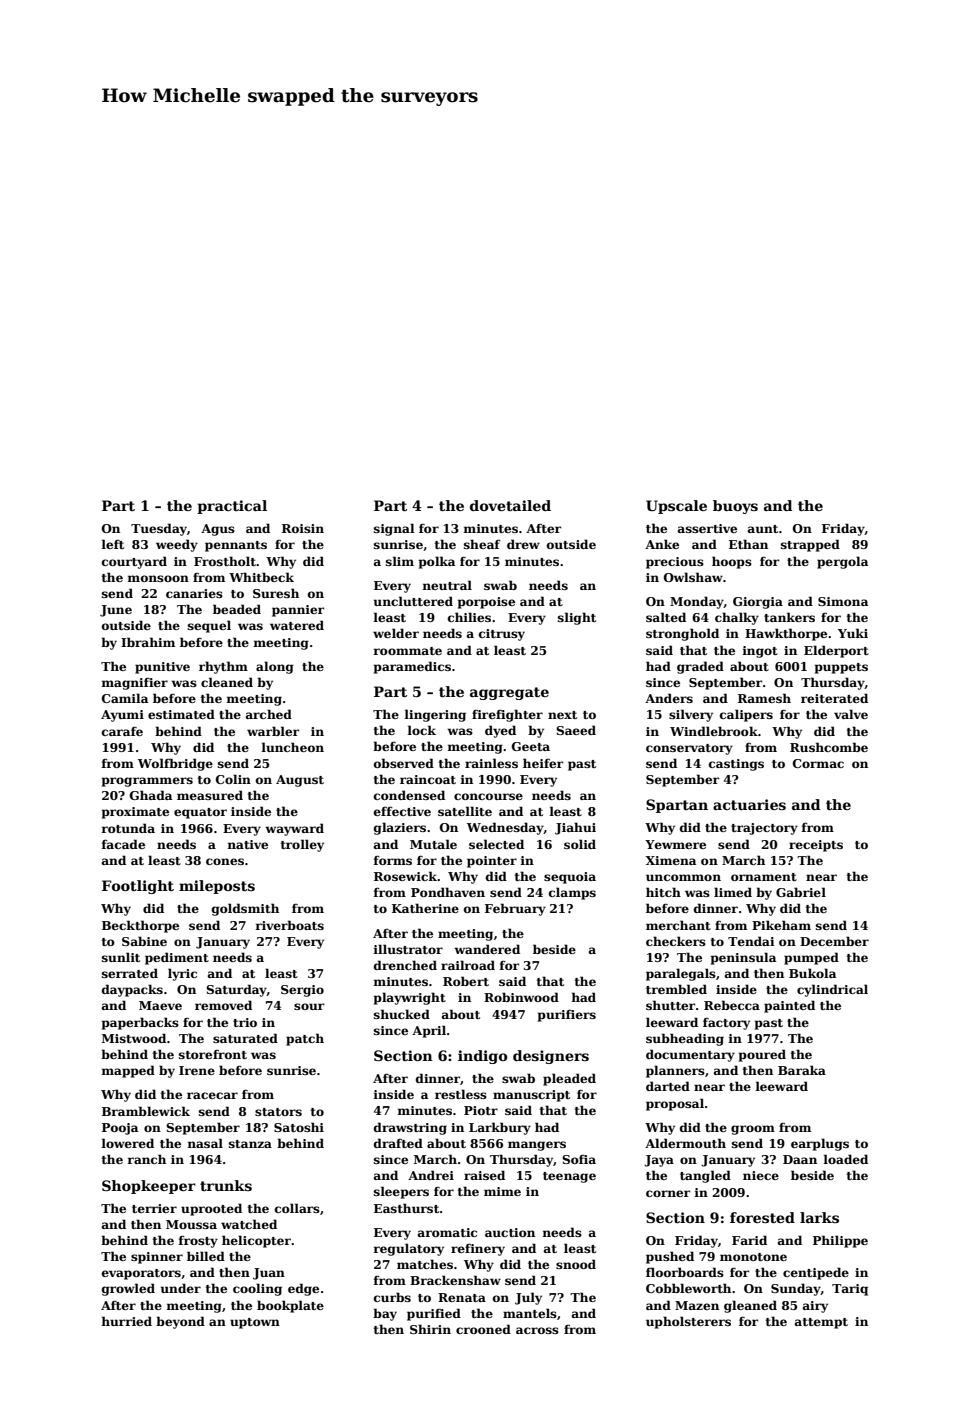  What do you see at coordinates (245, 1022) in the screenshot?
I see `trio` at bounding box center [245, 1022].
